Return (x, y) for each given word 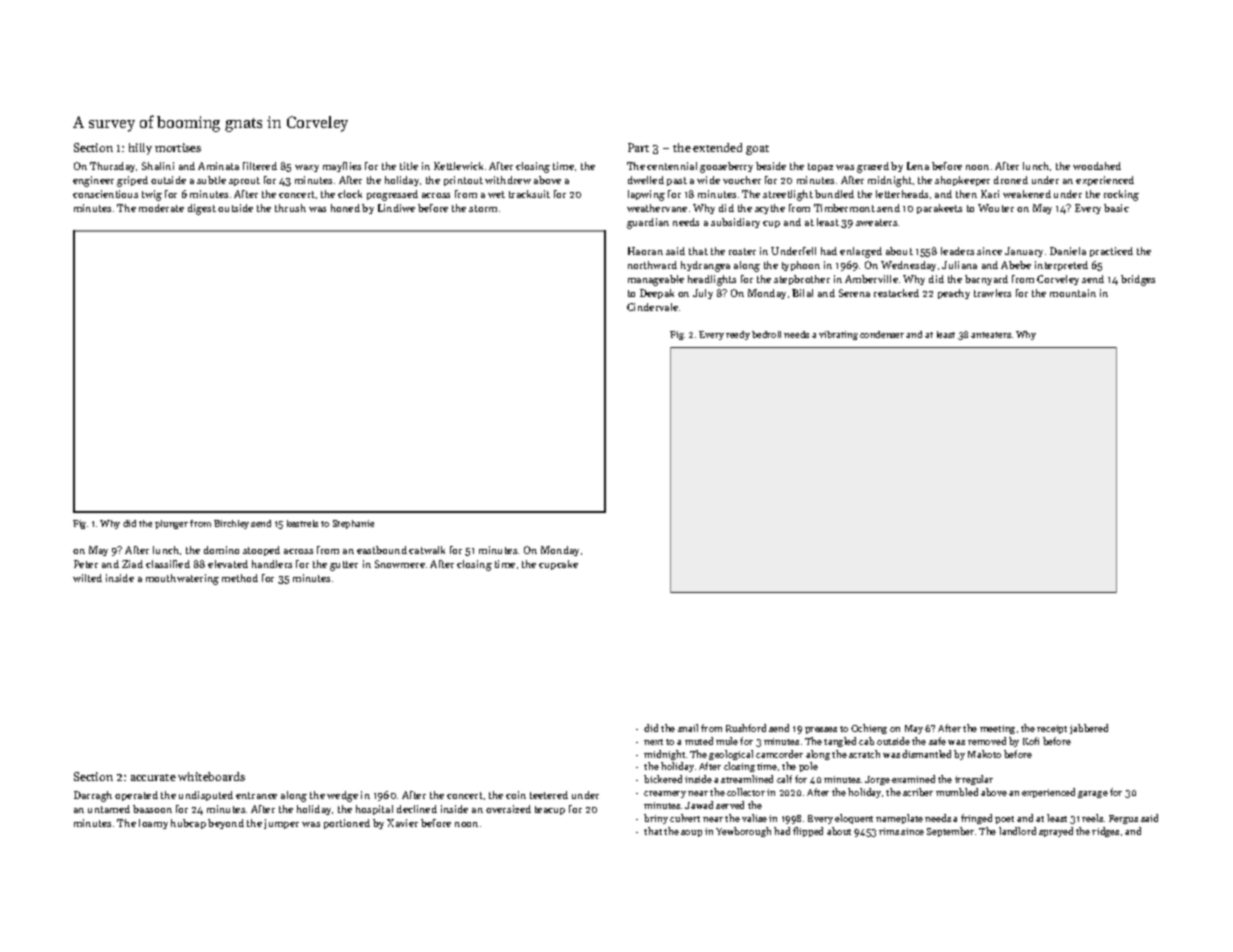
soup (691, 833)
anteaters (991, 335)
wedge (342, 796)
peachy (954, 294)
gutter (344, 566)
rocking (1121, 195)
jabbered (1089, 729)
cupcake (558, 565)
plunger (171, 524)
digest (202, 209)
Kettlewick (458, 166)
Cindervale (652, 307)
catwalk (427, 550)
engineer (93, 181)
